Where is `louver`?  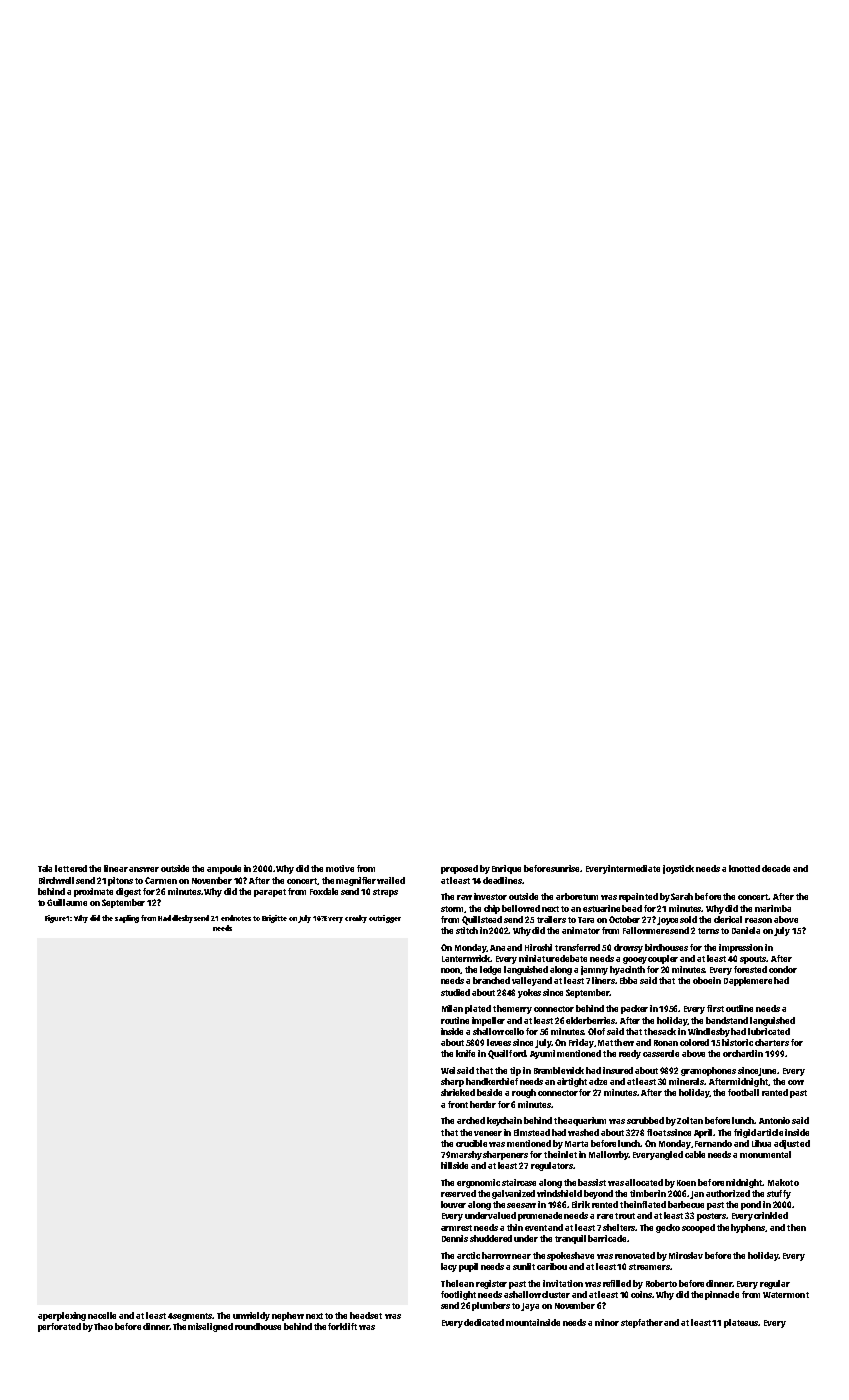 louver is located at coordinates (453, 1204).
